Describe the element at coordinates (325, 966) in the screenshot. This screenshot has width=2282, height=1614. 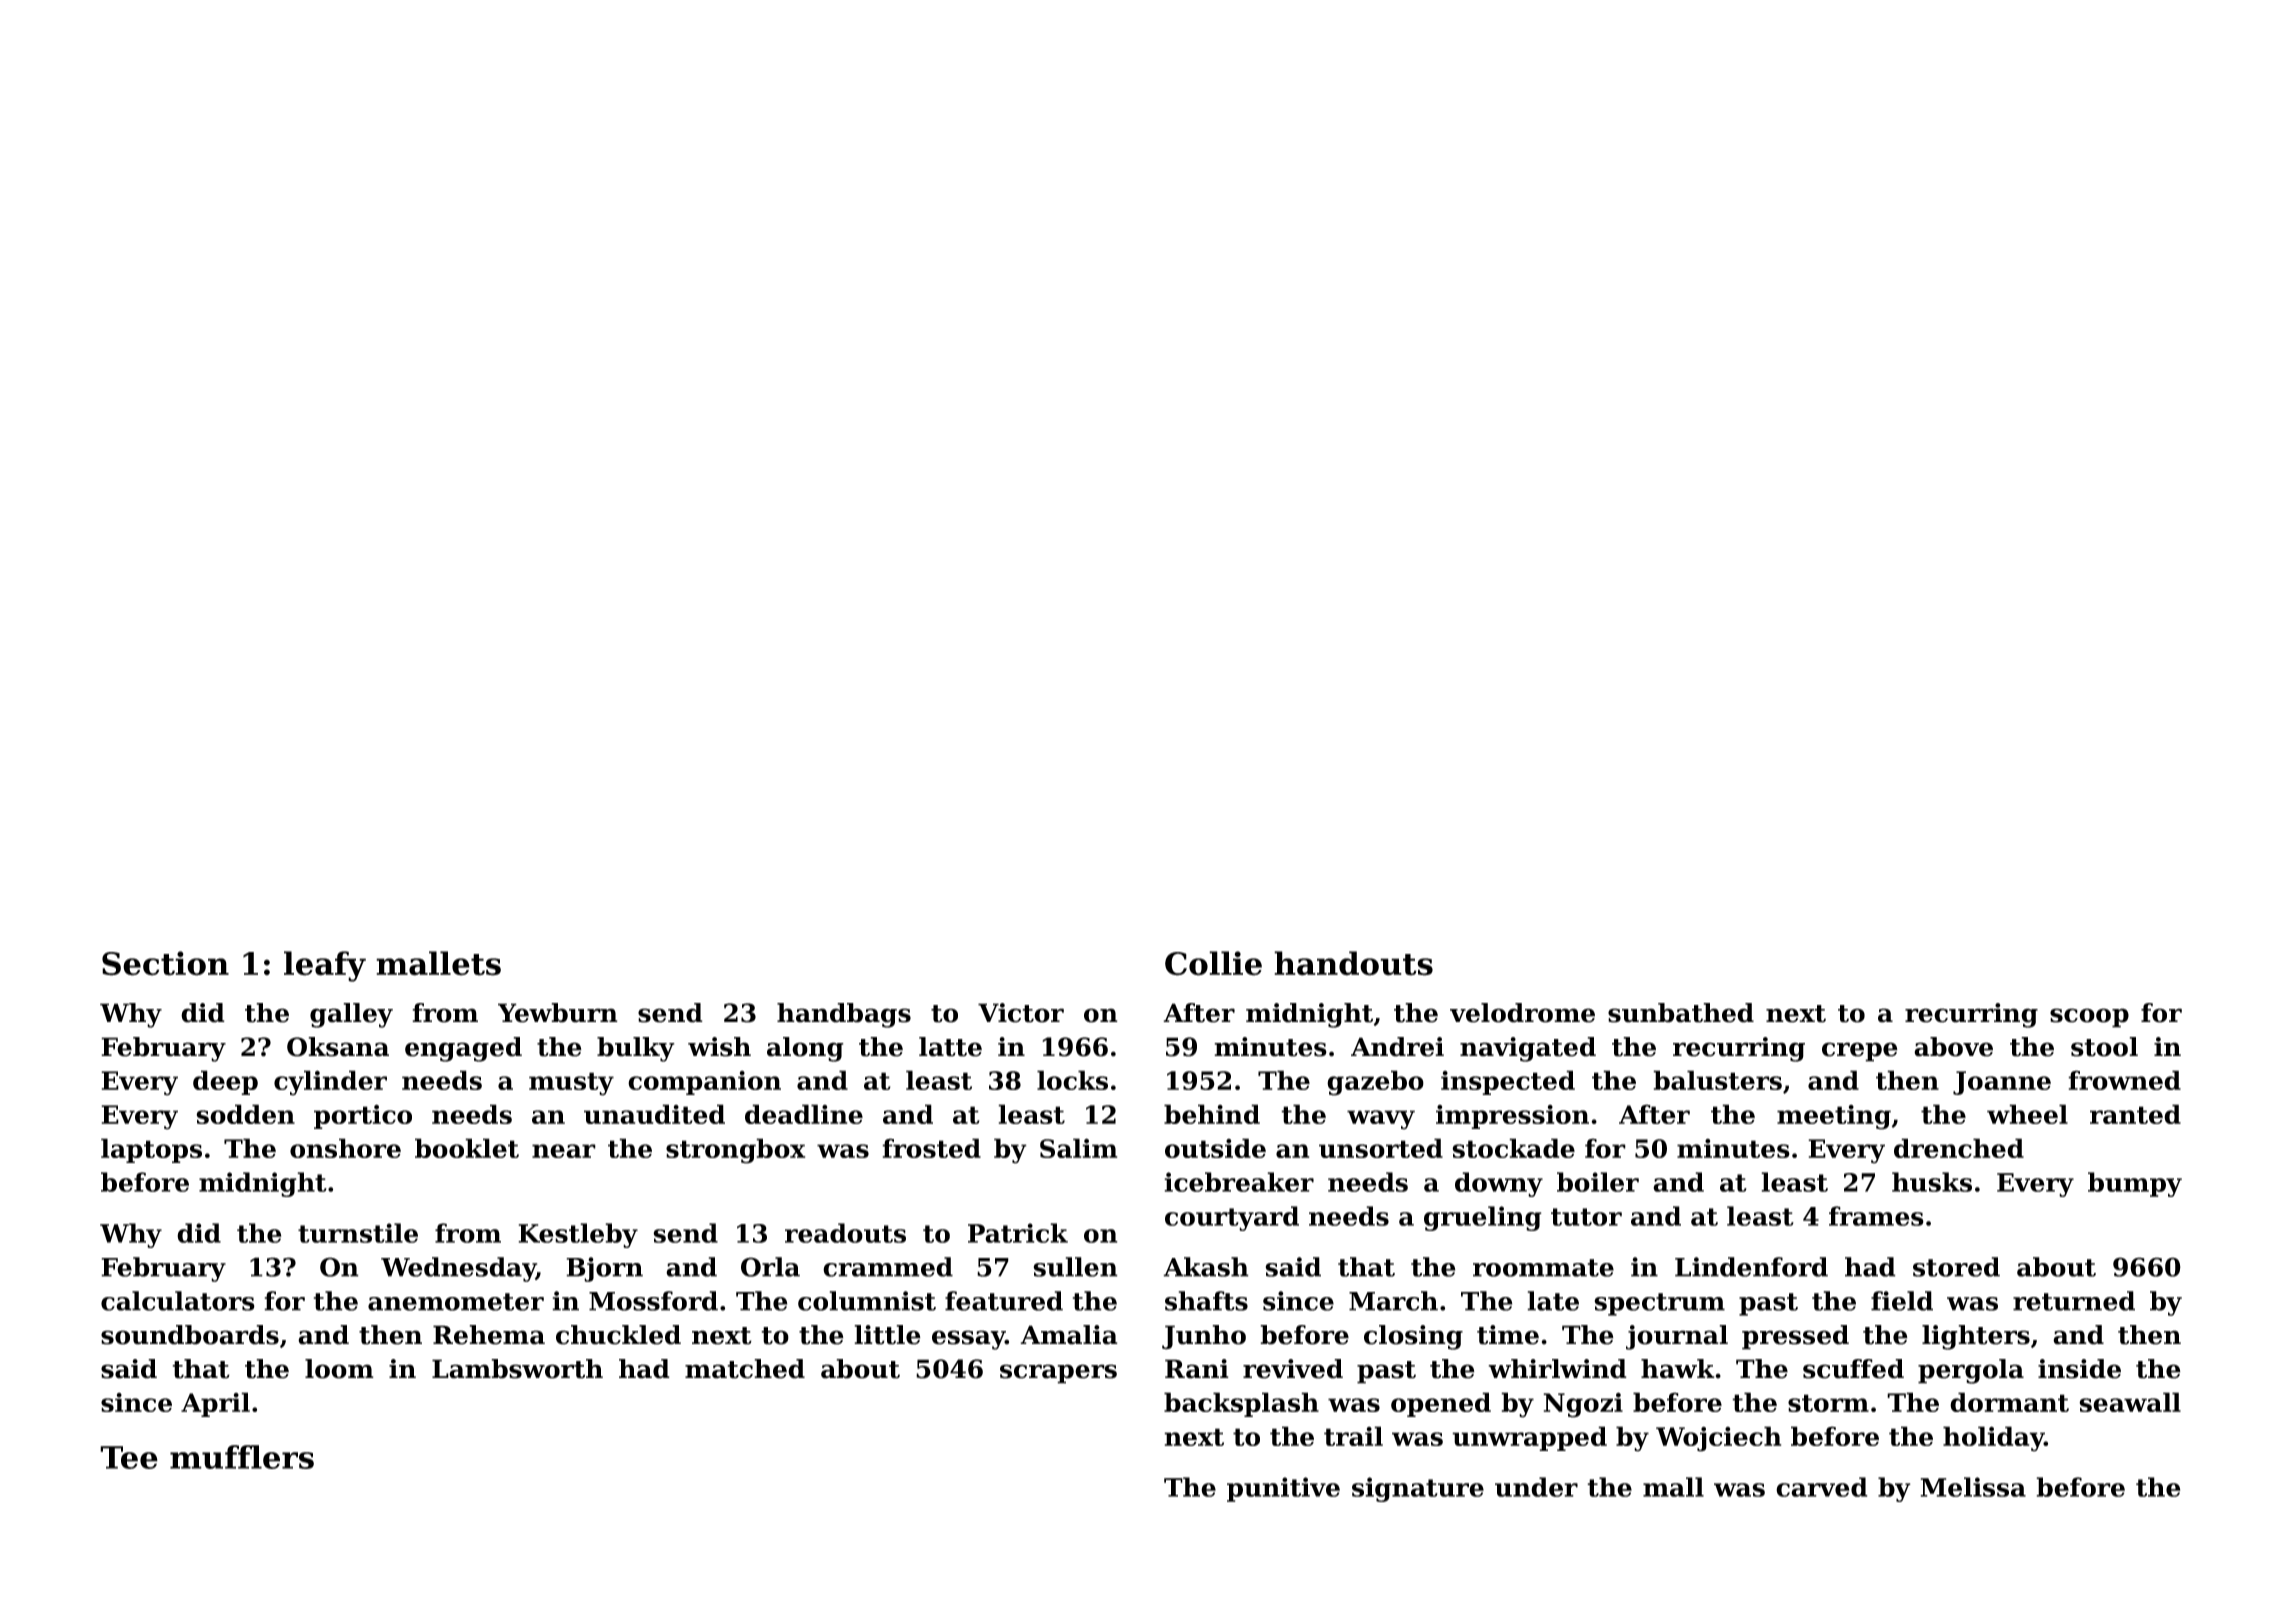
I see `leafy` at that location.
